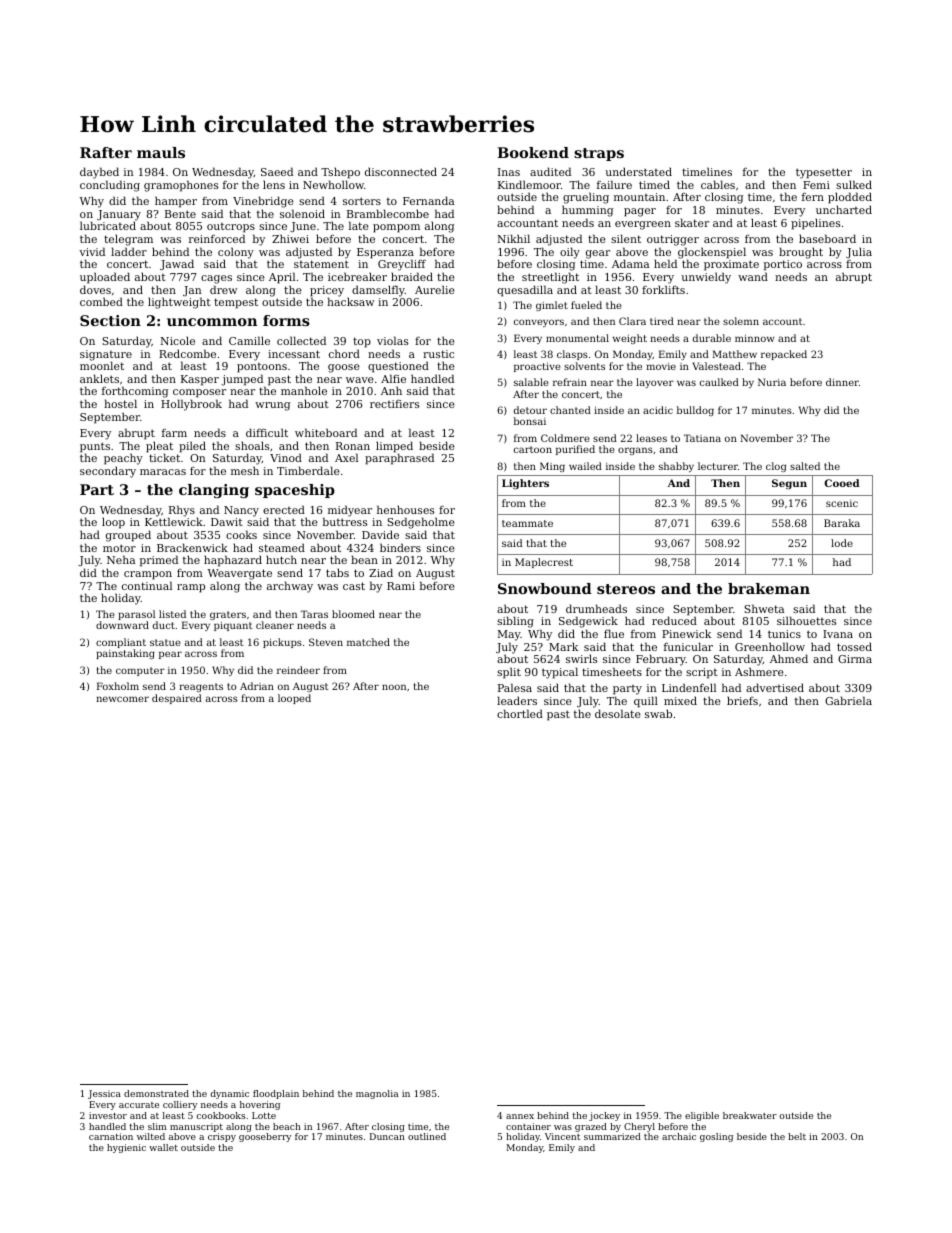  What do you see at coordinates (718, 466) in the document?
I see `lecturer` at bounding box center [718, 466].
